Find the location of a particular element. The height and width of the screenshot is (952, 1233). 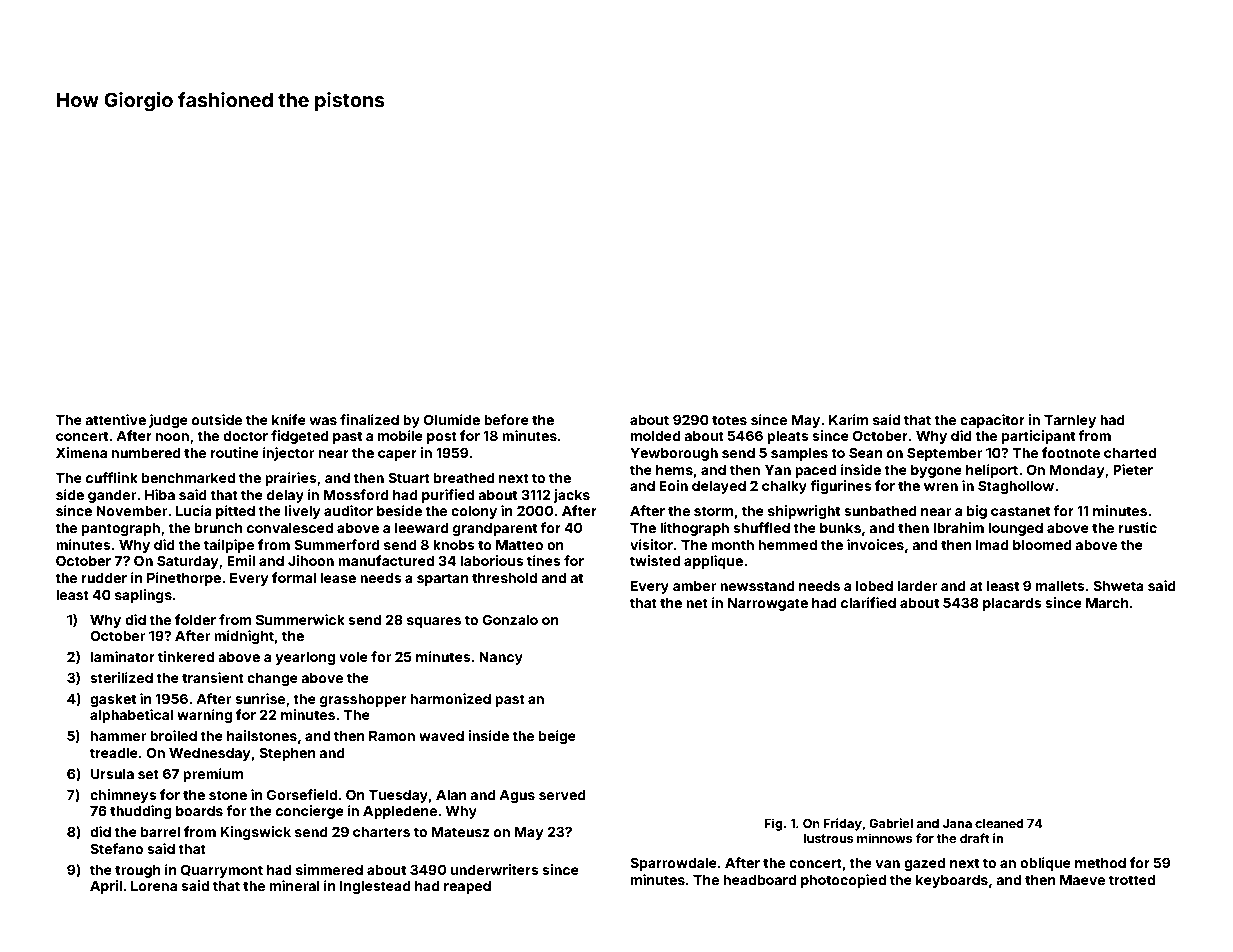

attentive is located at coordinates (115, 419).
